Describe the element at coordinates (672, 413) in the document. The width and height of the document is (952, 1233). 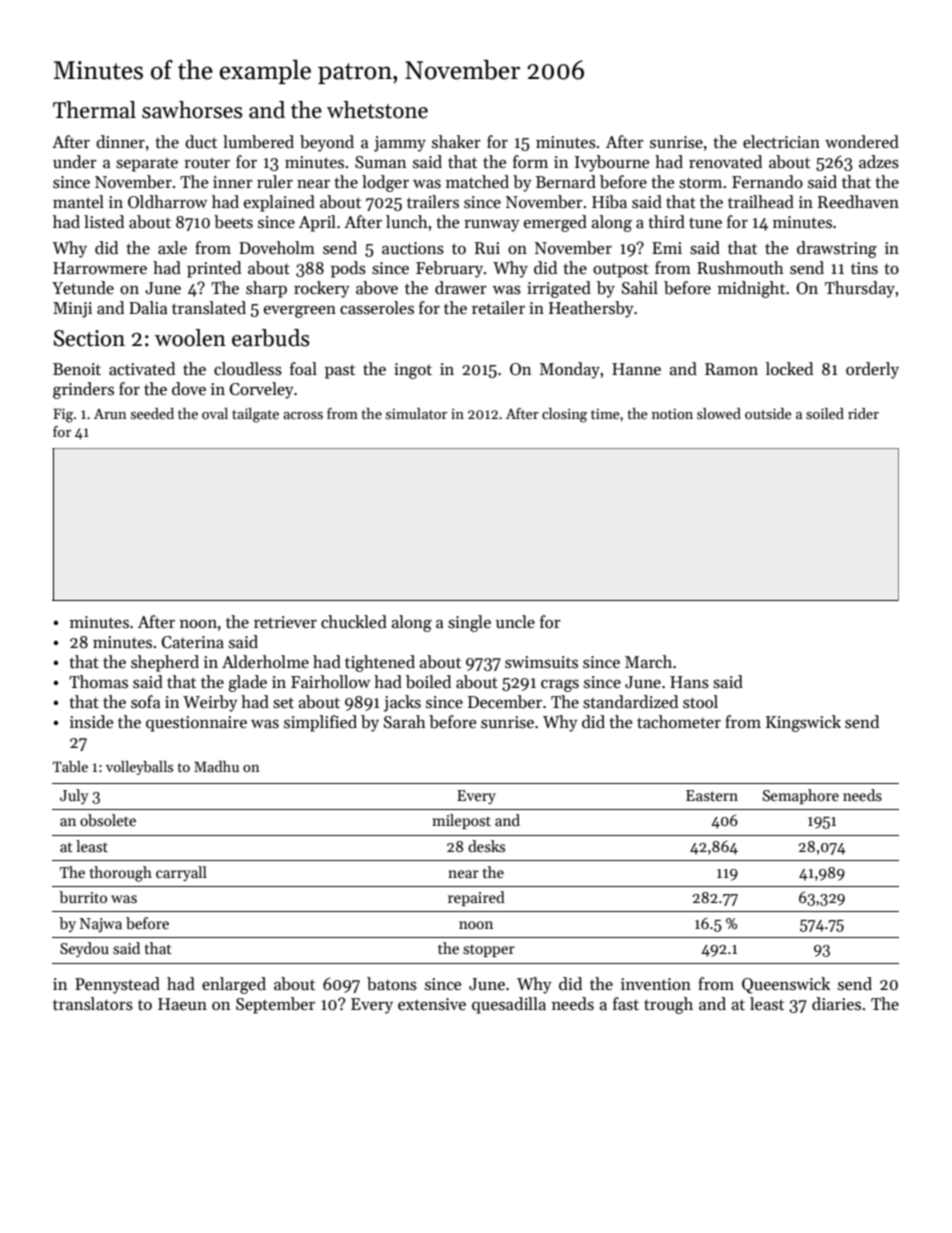
I see `notion` at that location.
